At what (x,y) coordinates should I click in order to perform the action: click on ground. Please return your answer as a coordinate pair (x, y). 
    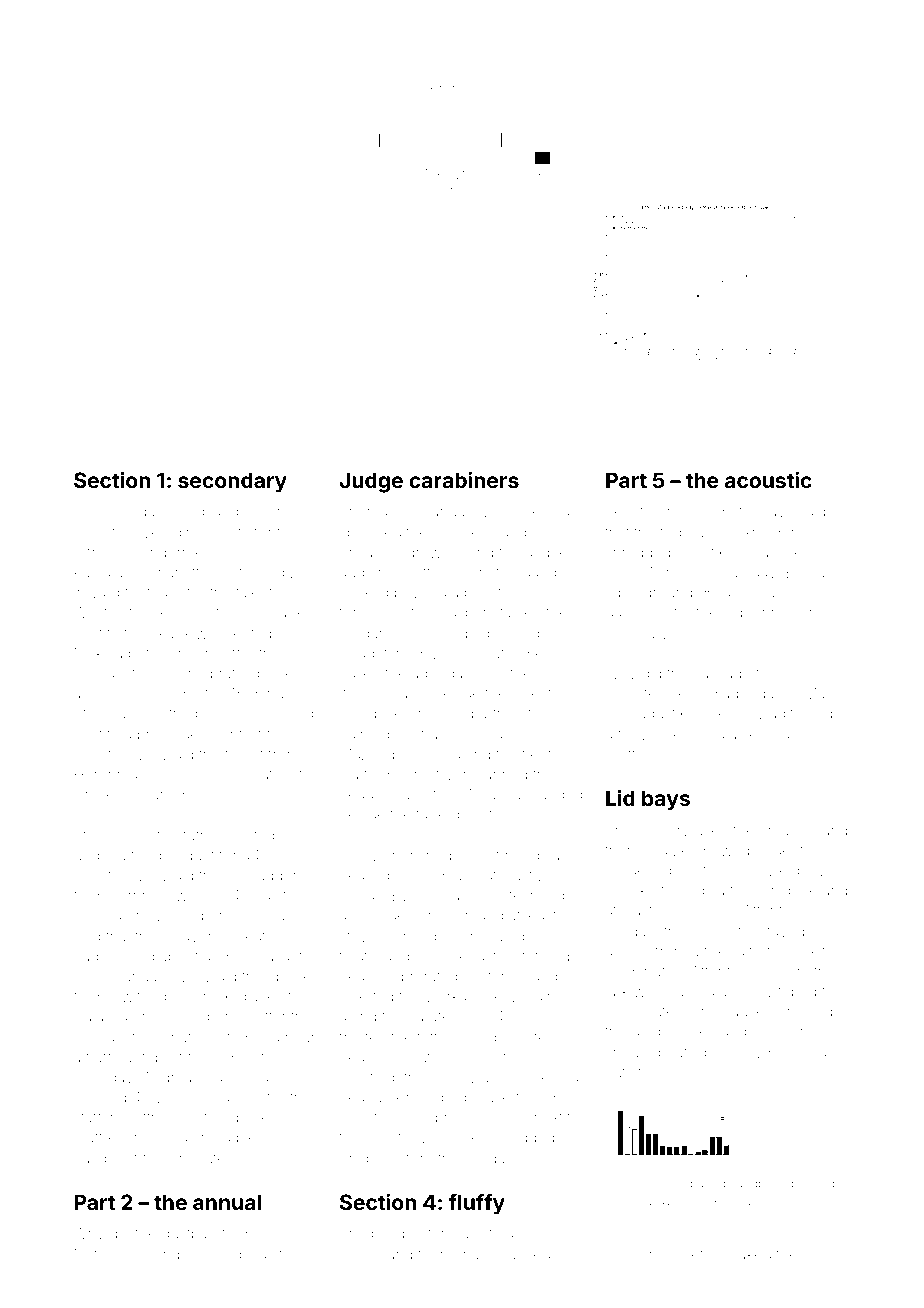
    Looking at the image, I should click on (668, 594).
